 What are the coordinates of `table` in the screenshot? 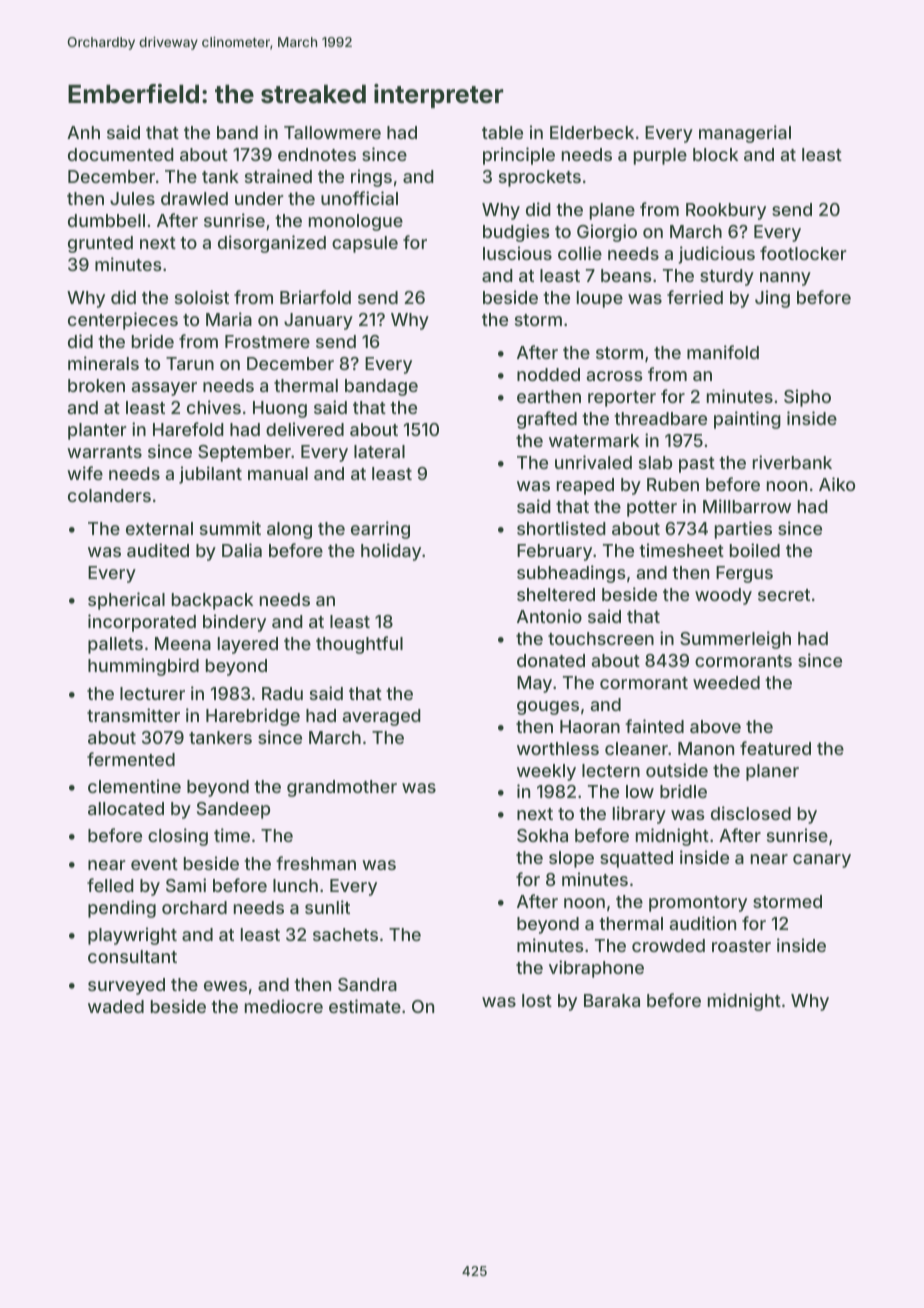 It's located at (502, 132).
